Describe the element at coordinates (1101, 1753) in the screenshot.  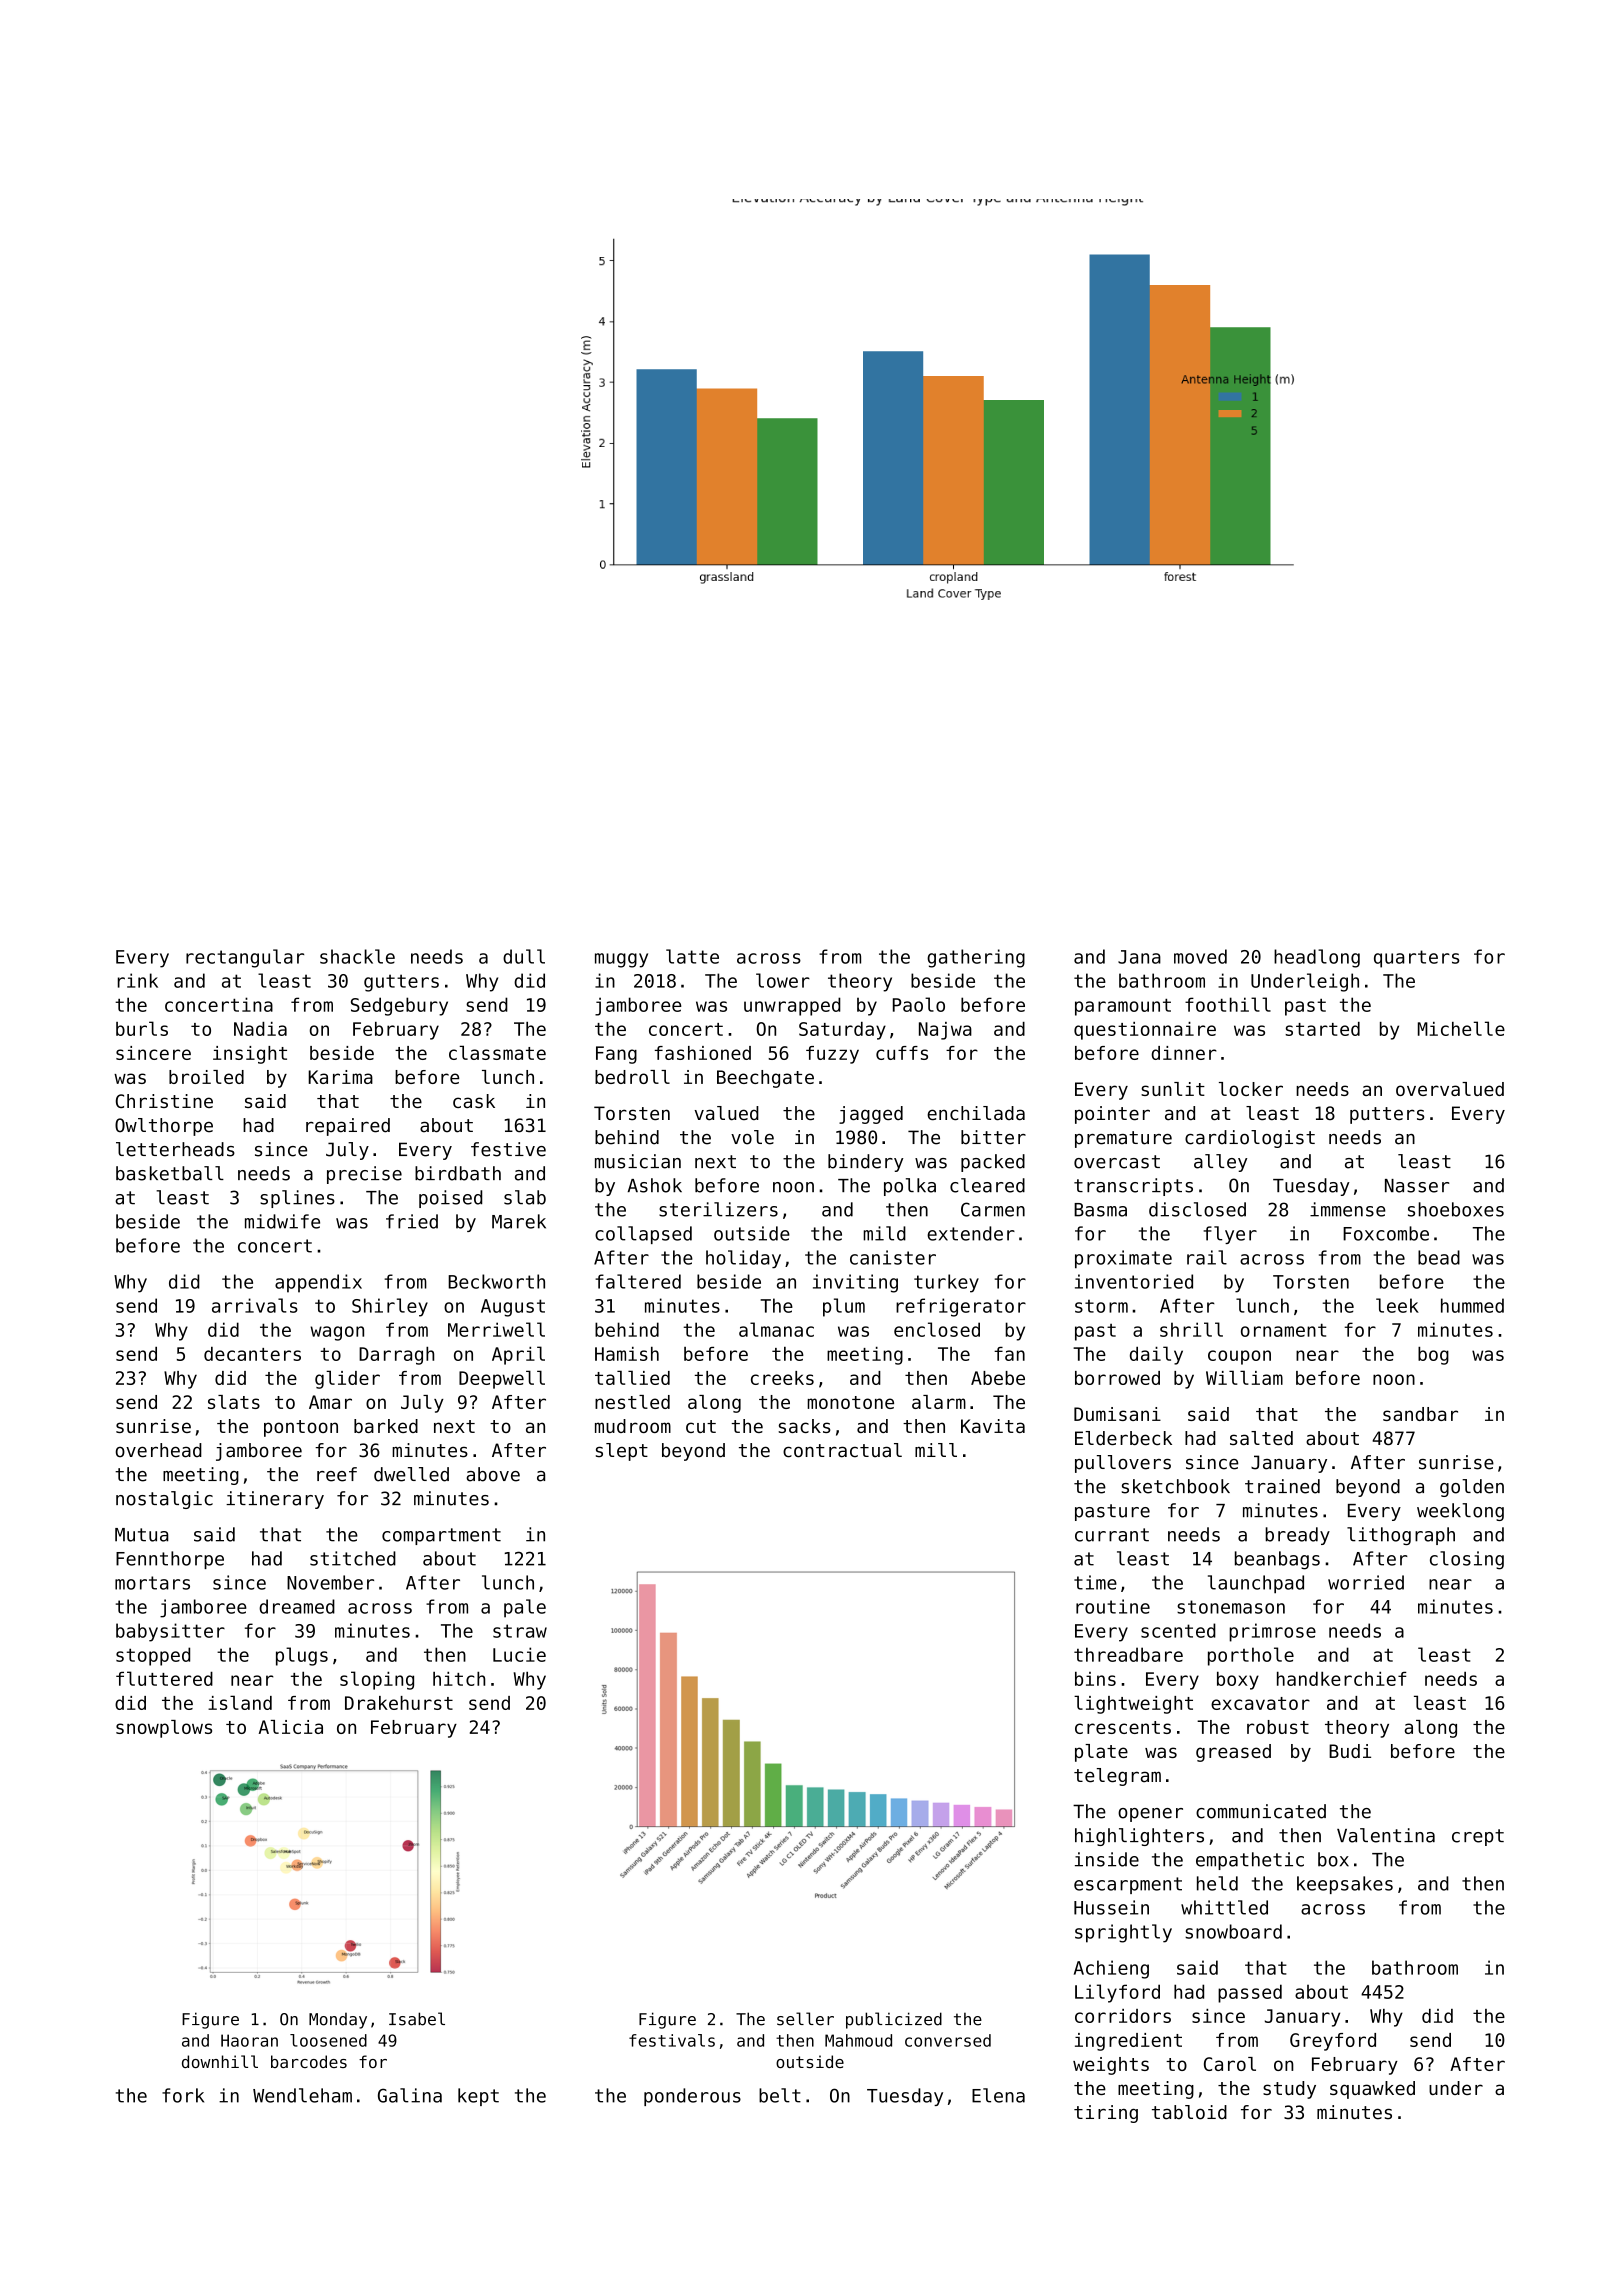
I see `plate` at that location.
